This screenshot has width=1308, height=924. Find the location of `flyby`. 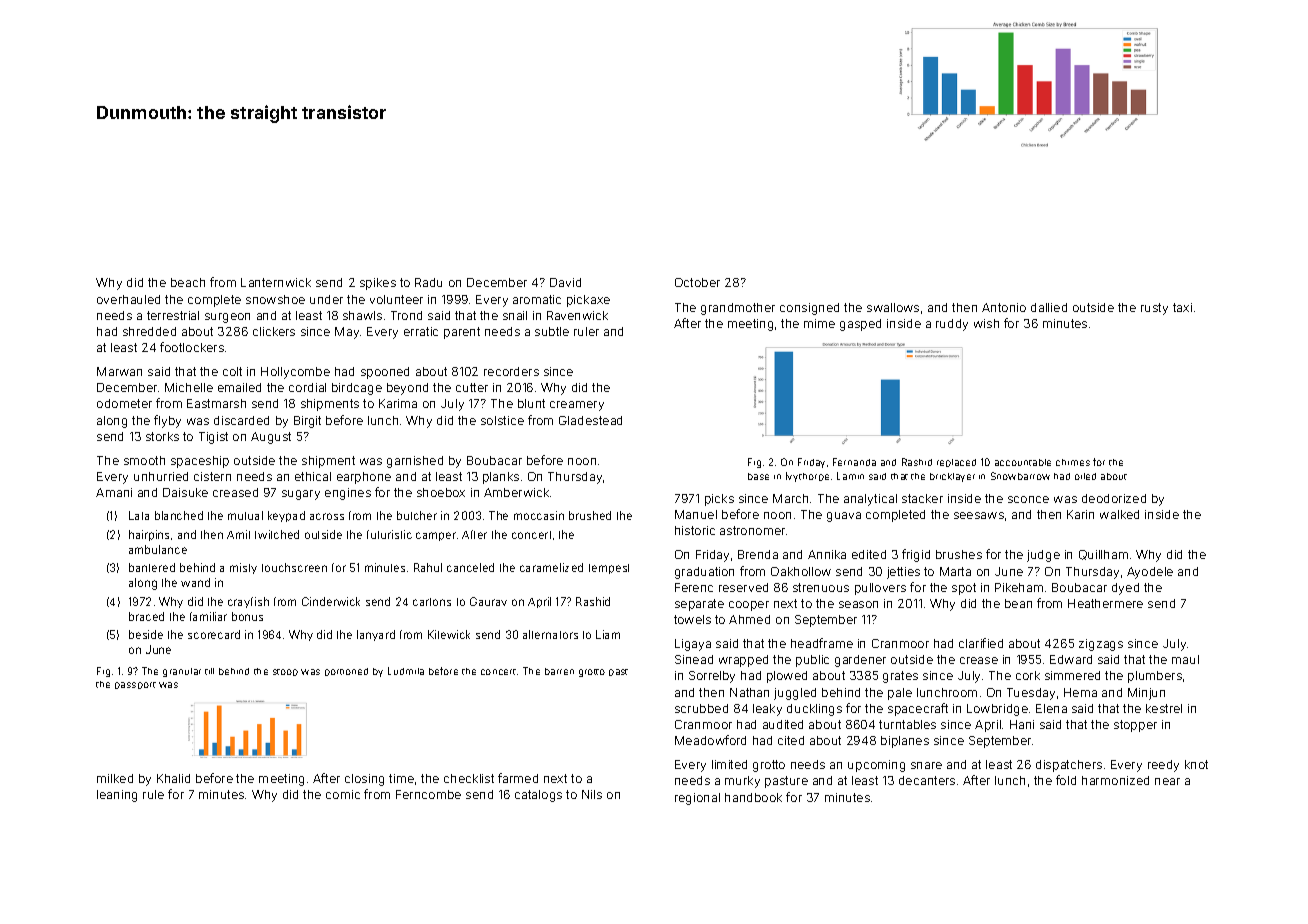

flyby is located at coordinates (167, 421).
